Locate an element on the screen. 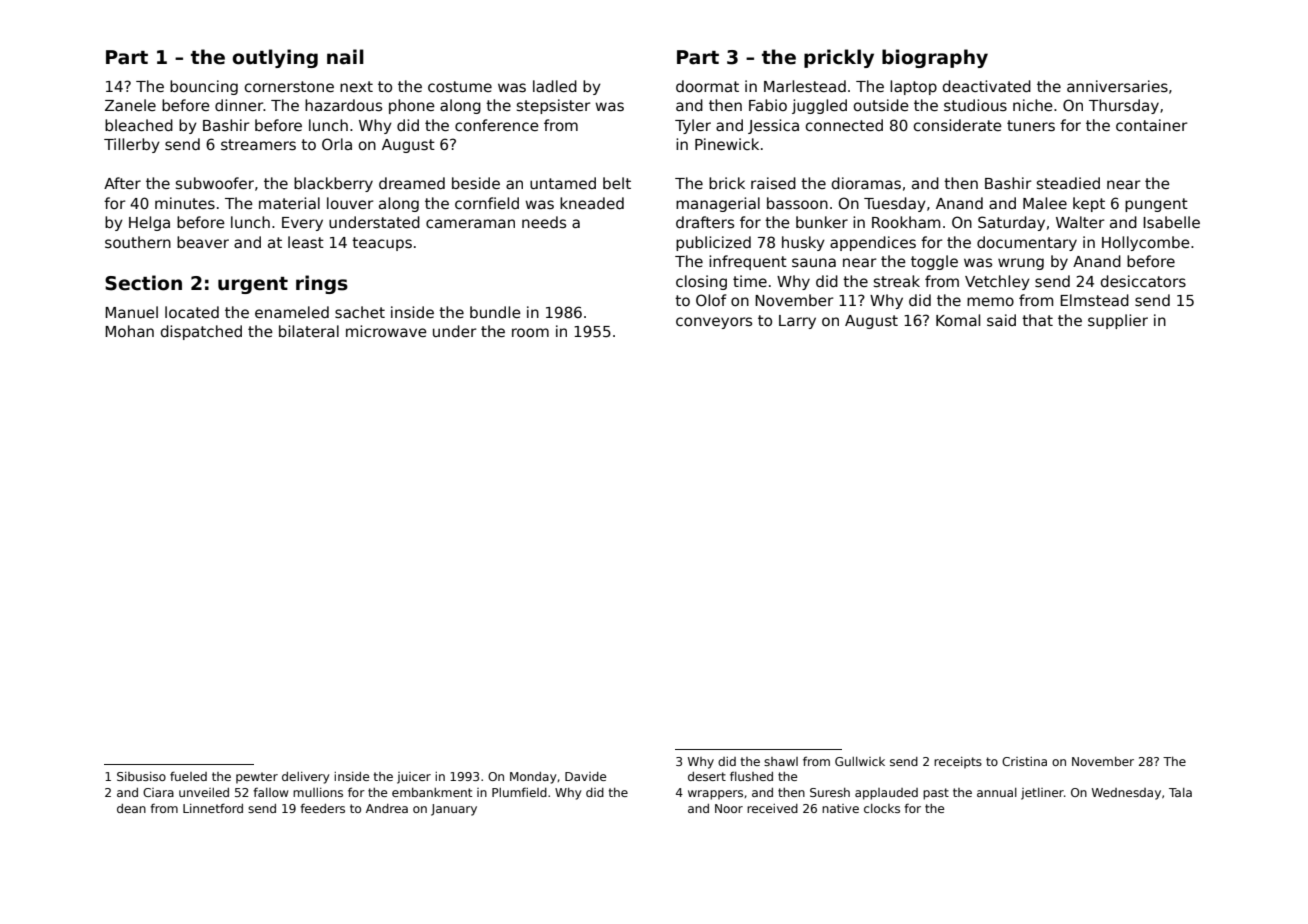 The height and width of the screenshot is (924, 1308). juicer is located at coordinates (414, 778).
